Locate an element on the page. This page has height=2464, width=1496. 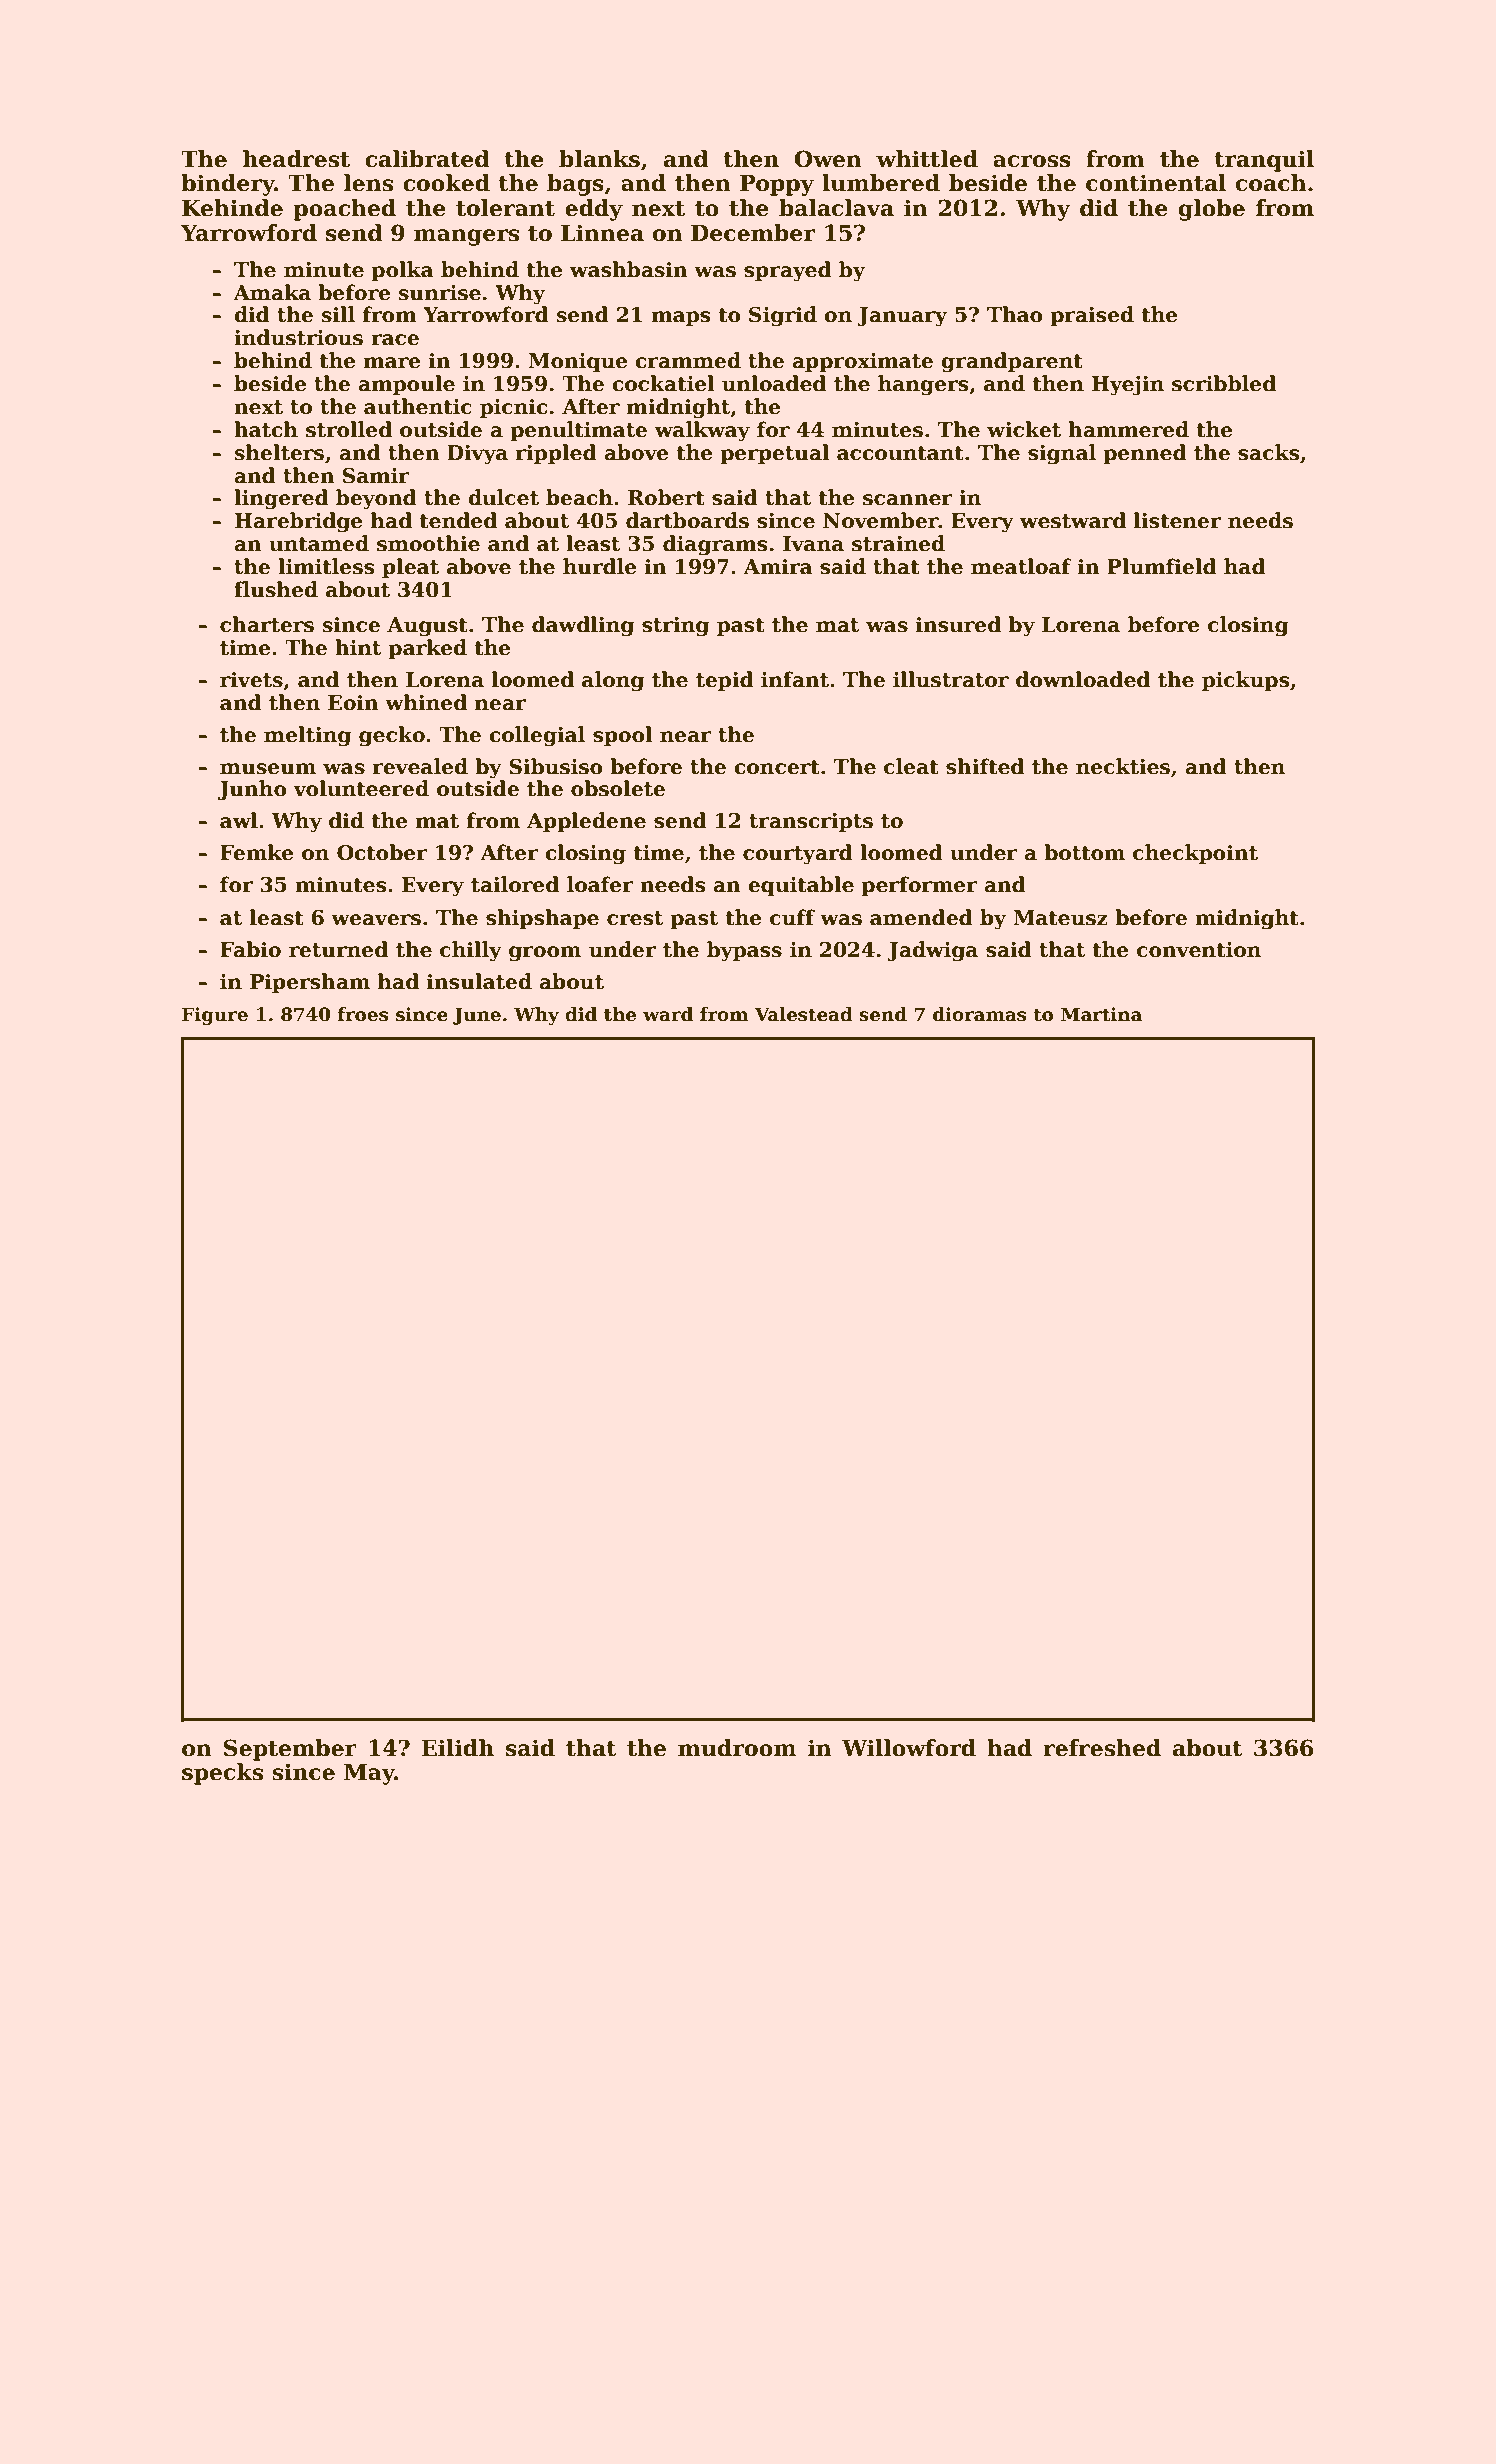
Figure is located at coordinates (215, 1016).
